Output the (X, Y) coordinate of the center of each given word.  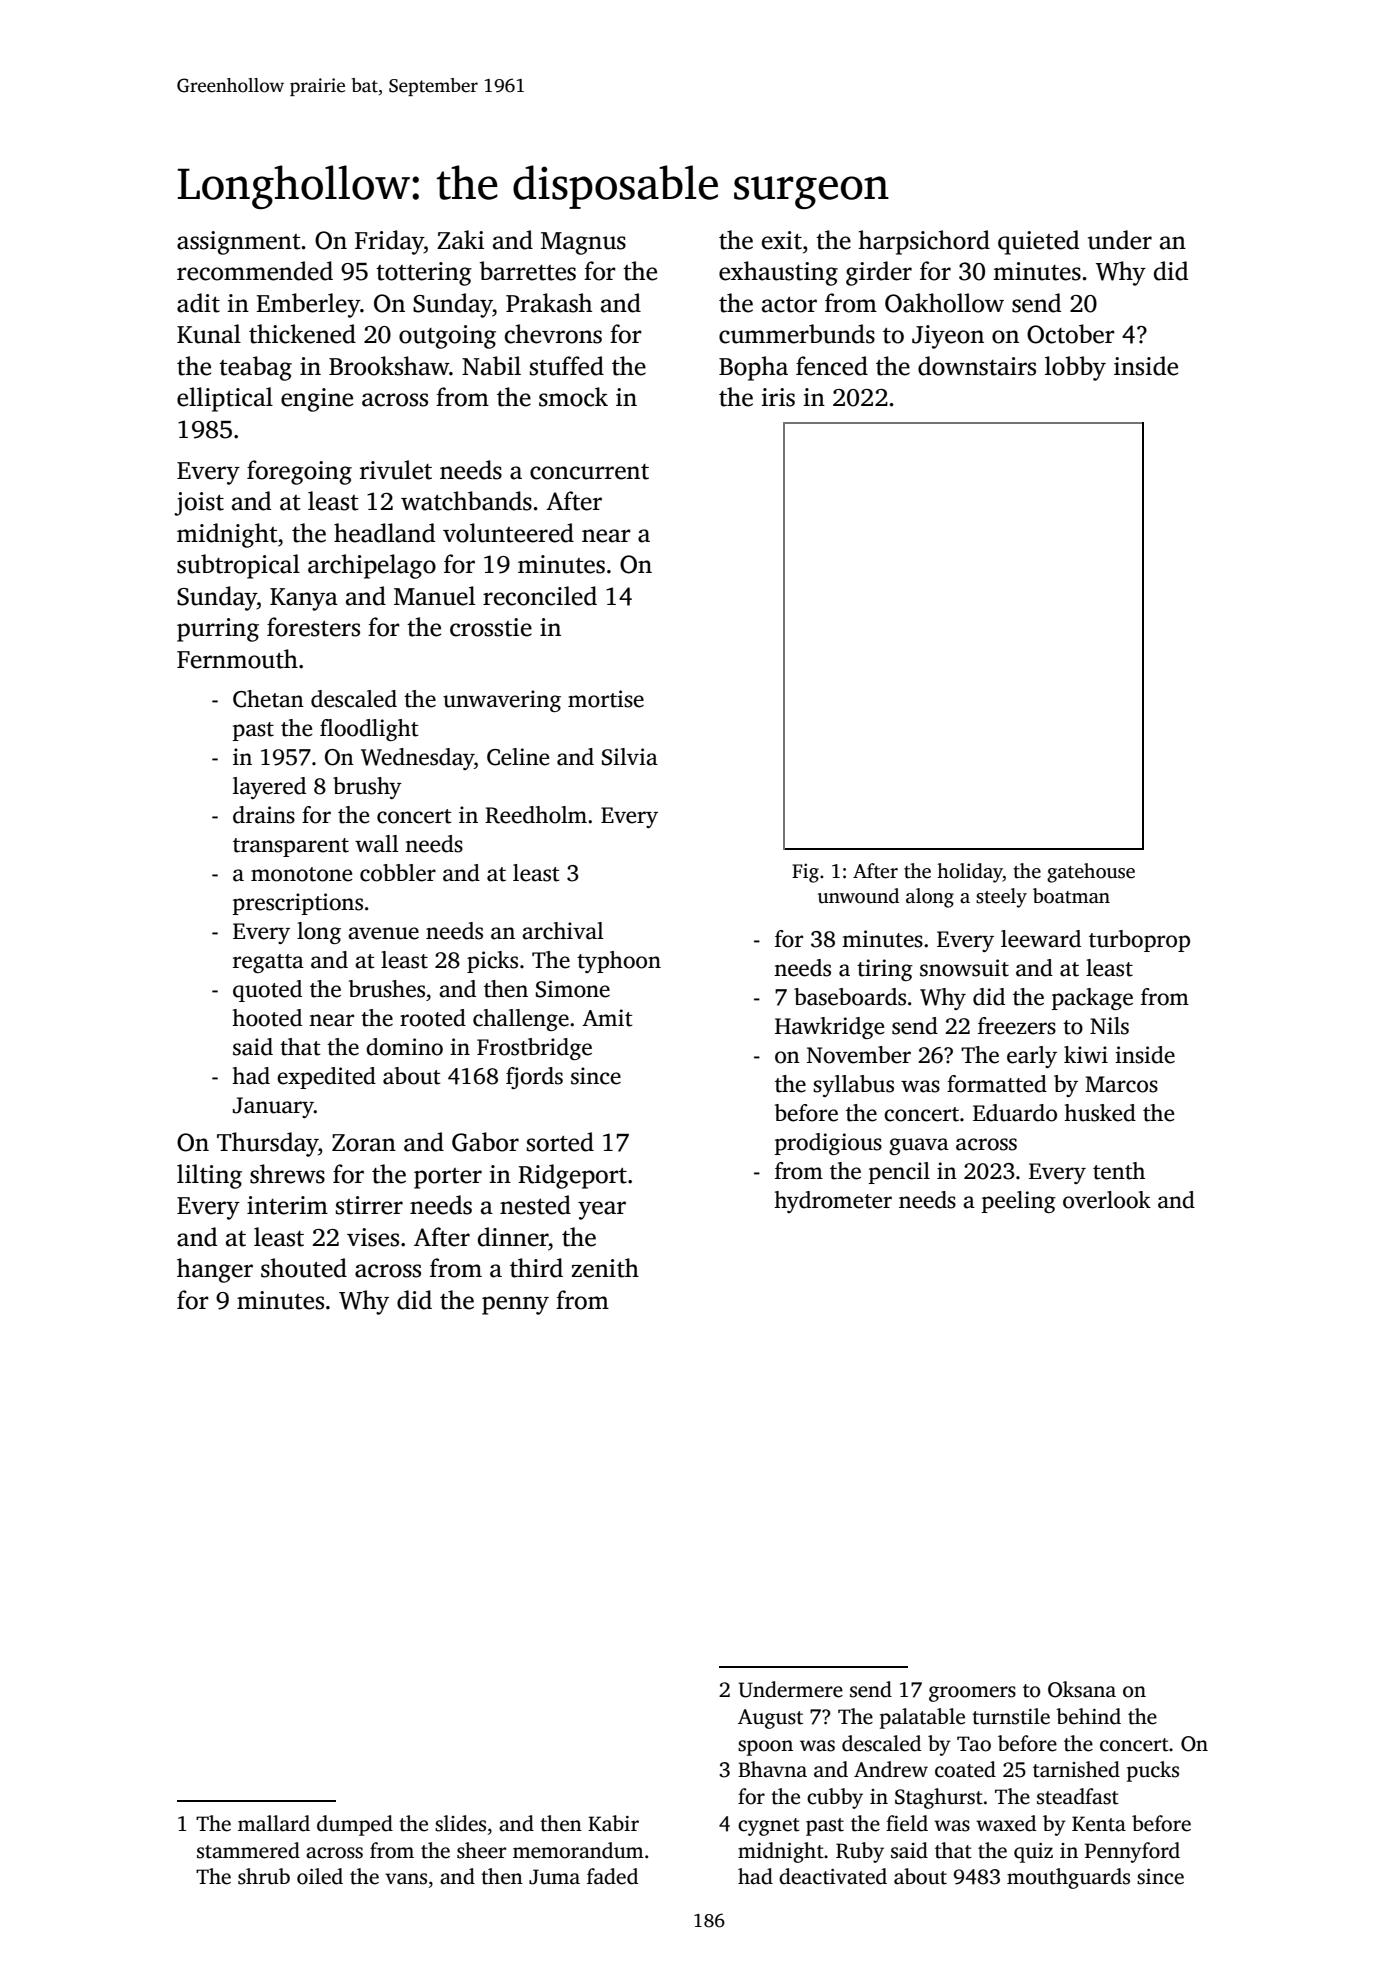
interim (287, 1205)
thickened (302, 334)
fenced (832, 366)
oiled (320, 1876)
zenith (605, 1268)
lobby (1075, 368)
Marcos (1121, 1084)
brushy (367, 788)
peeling (1019, 1202)
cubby (835, 1798)
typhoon (619, 962)
